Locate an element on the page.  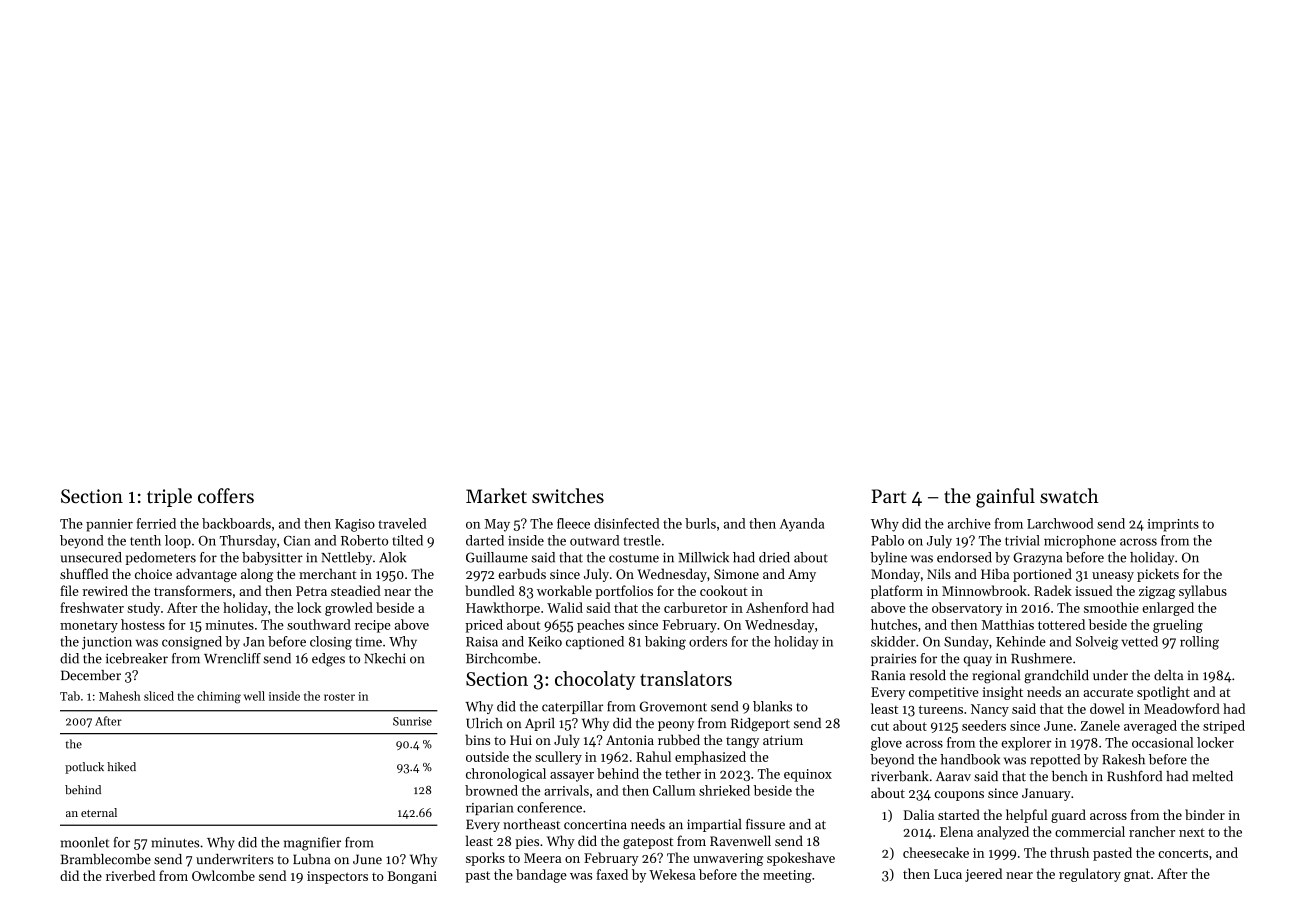
dried is located at coordinates (774, 557).
